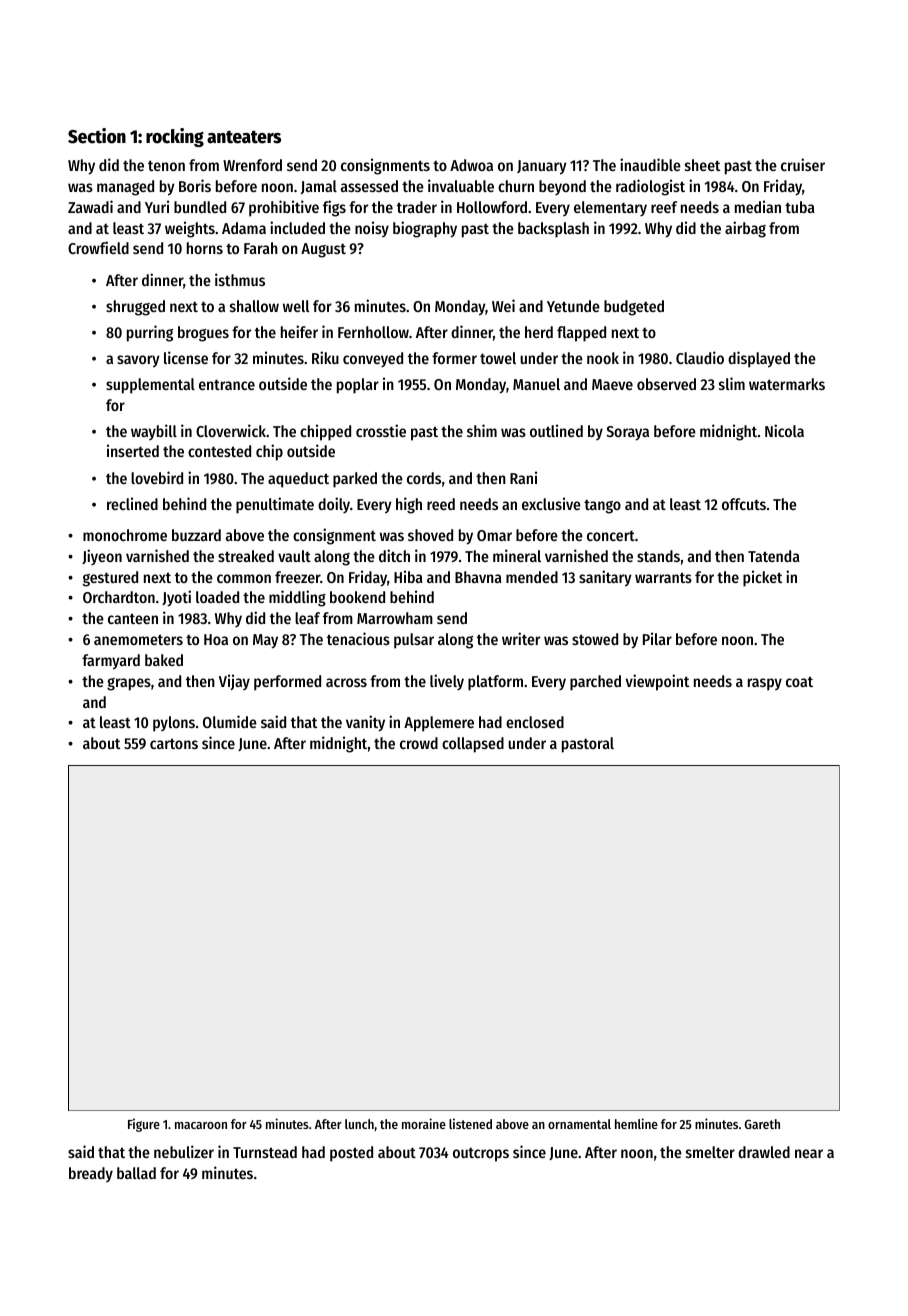 The height and width of the page is (1316, 908). Describe the element at coordinates (784, 430) in the page. I see `Nicola` at that location.
